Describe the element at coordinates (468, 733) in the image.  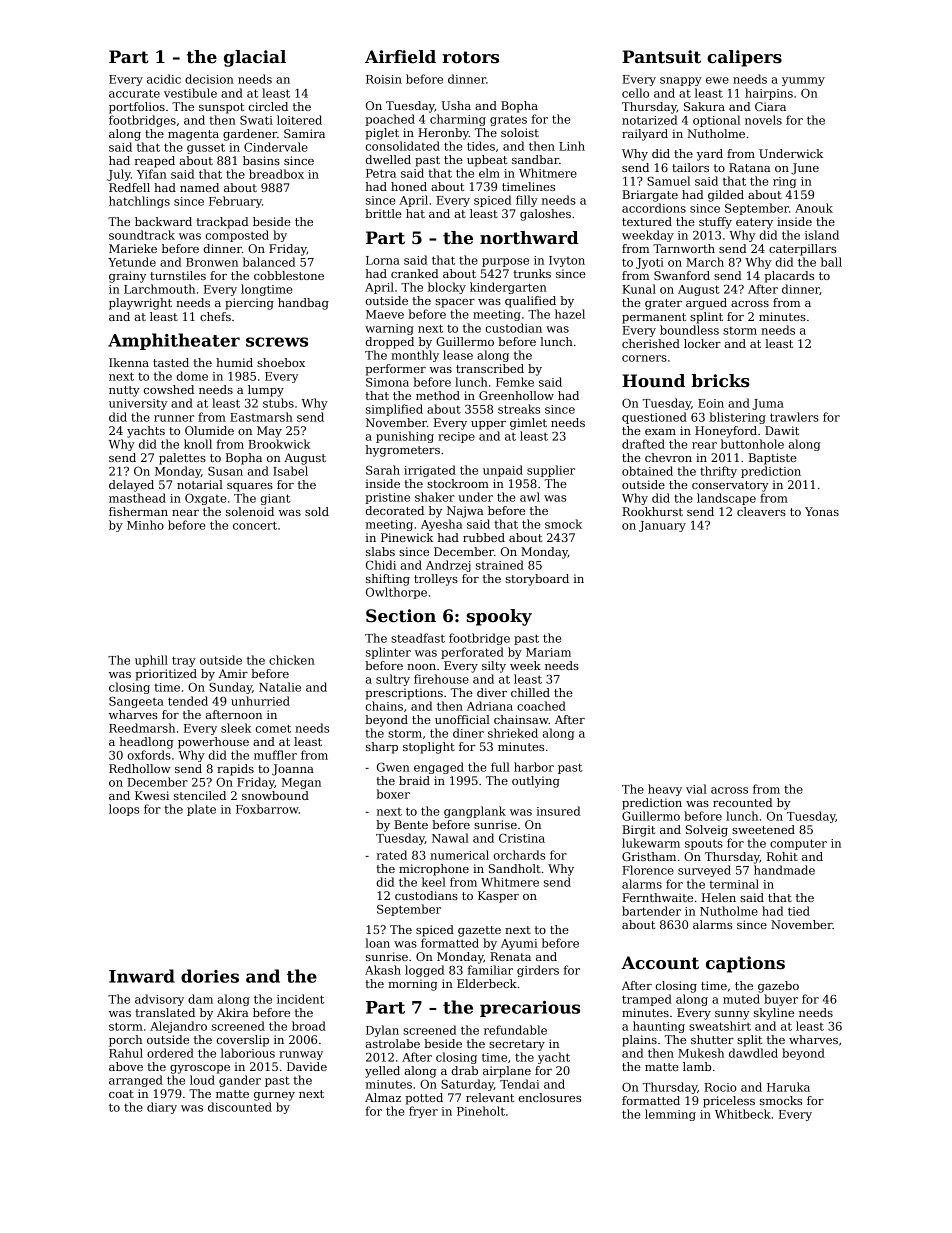
I see `diner` at that location.
